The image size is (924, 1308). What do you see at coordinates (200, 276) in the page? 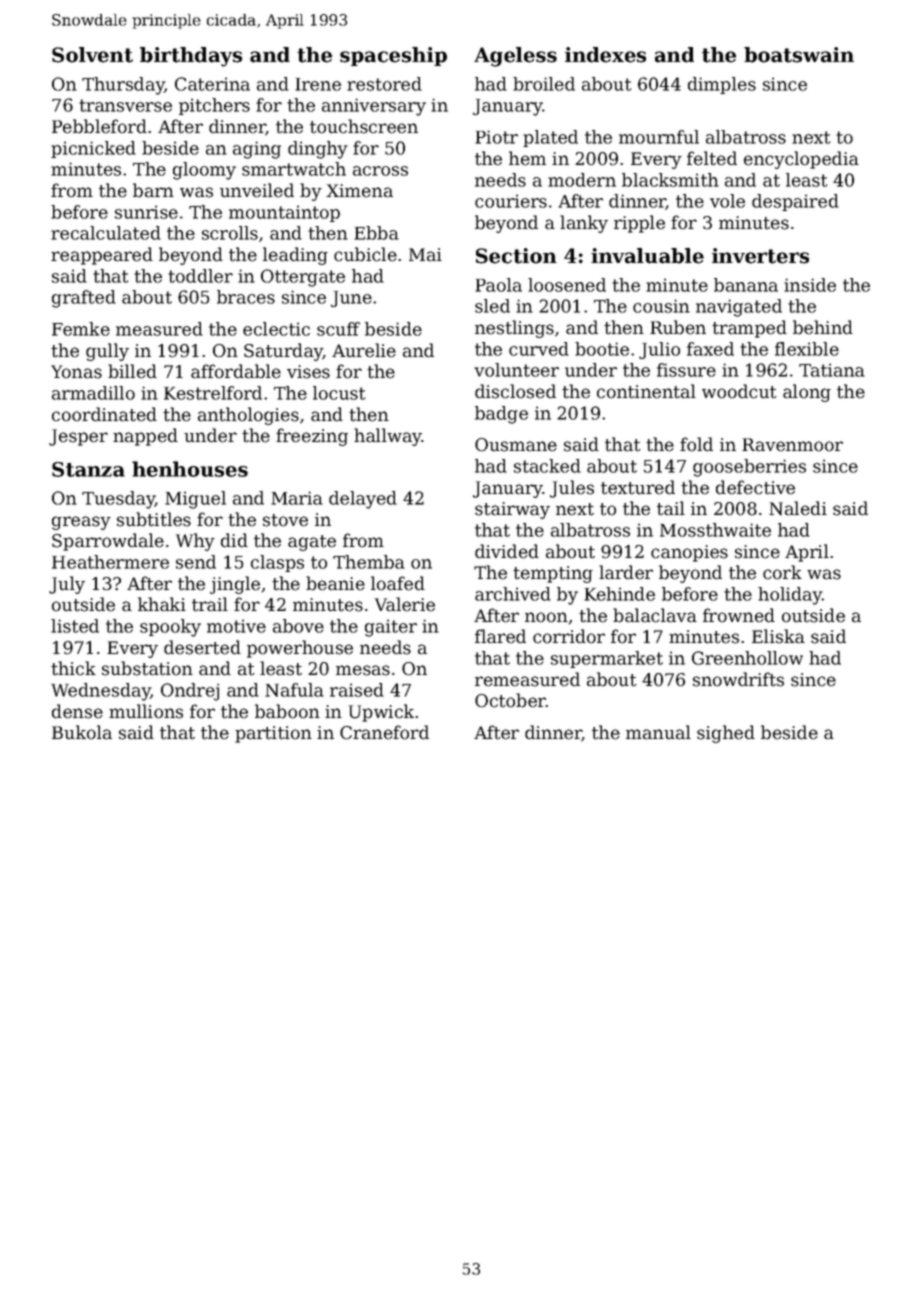
I see `toddler` at bounding box center [200, 276].
